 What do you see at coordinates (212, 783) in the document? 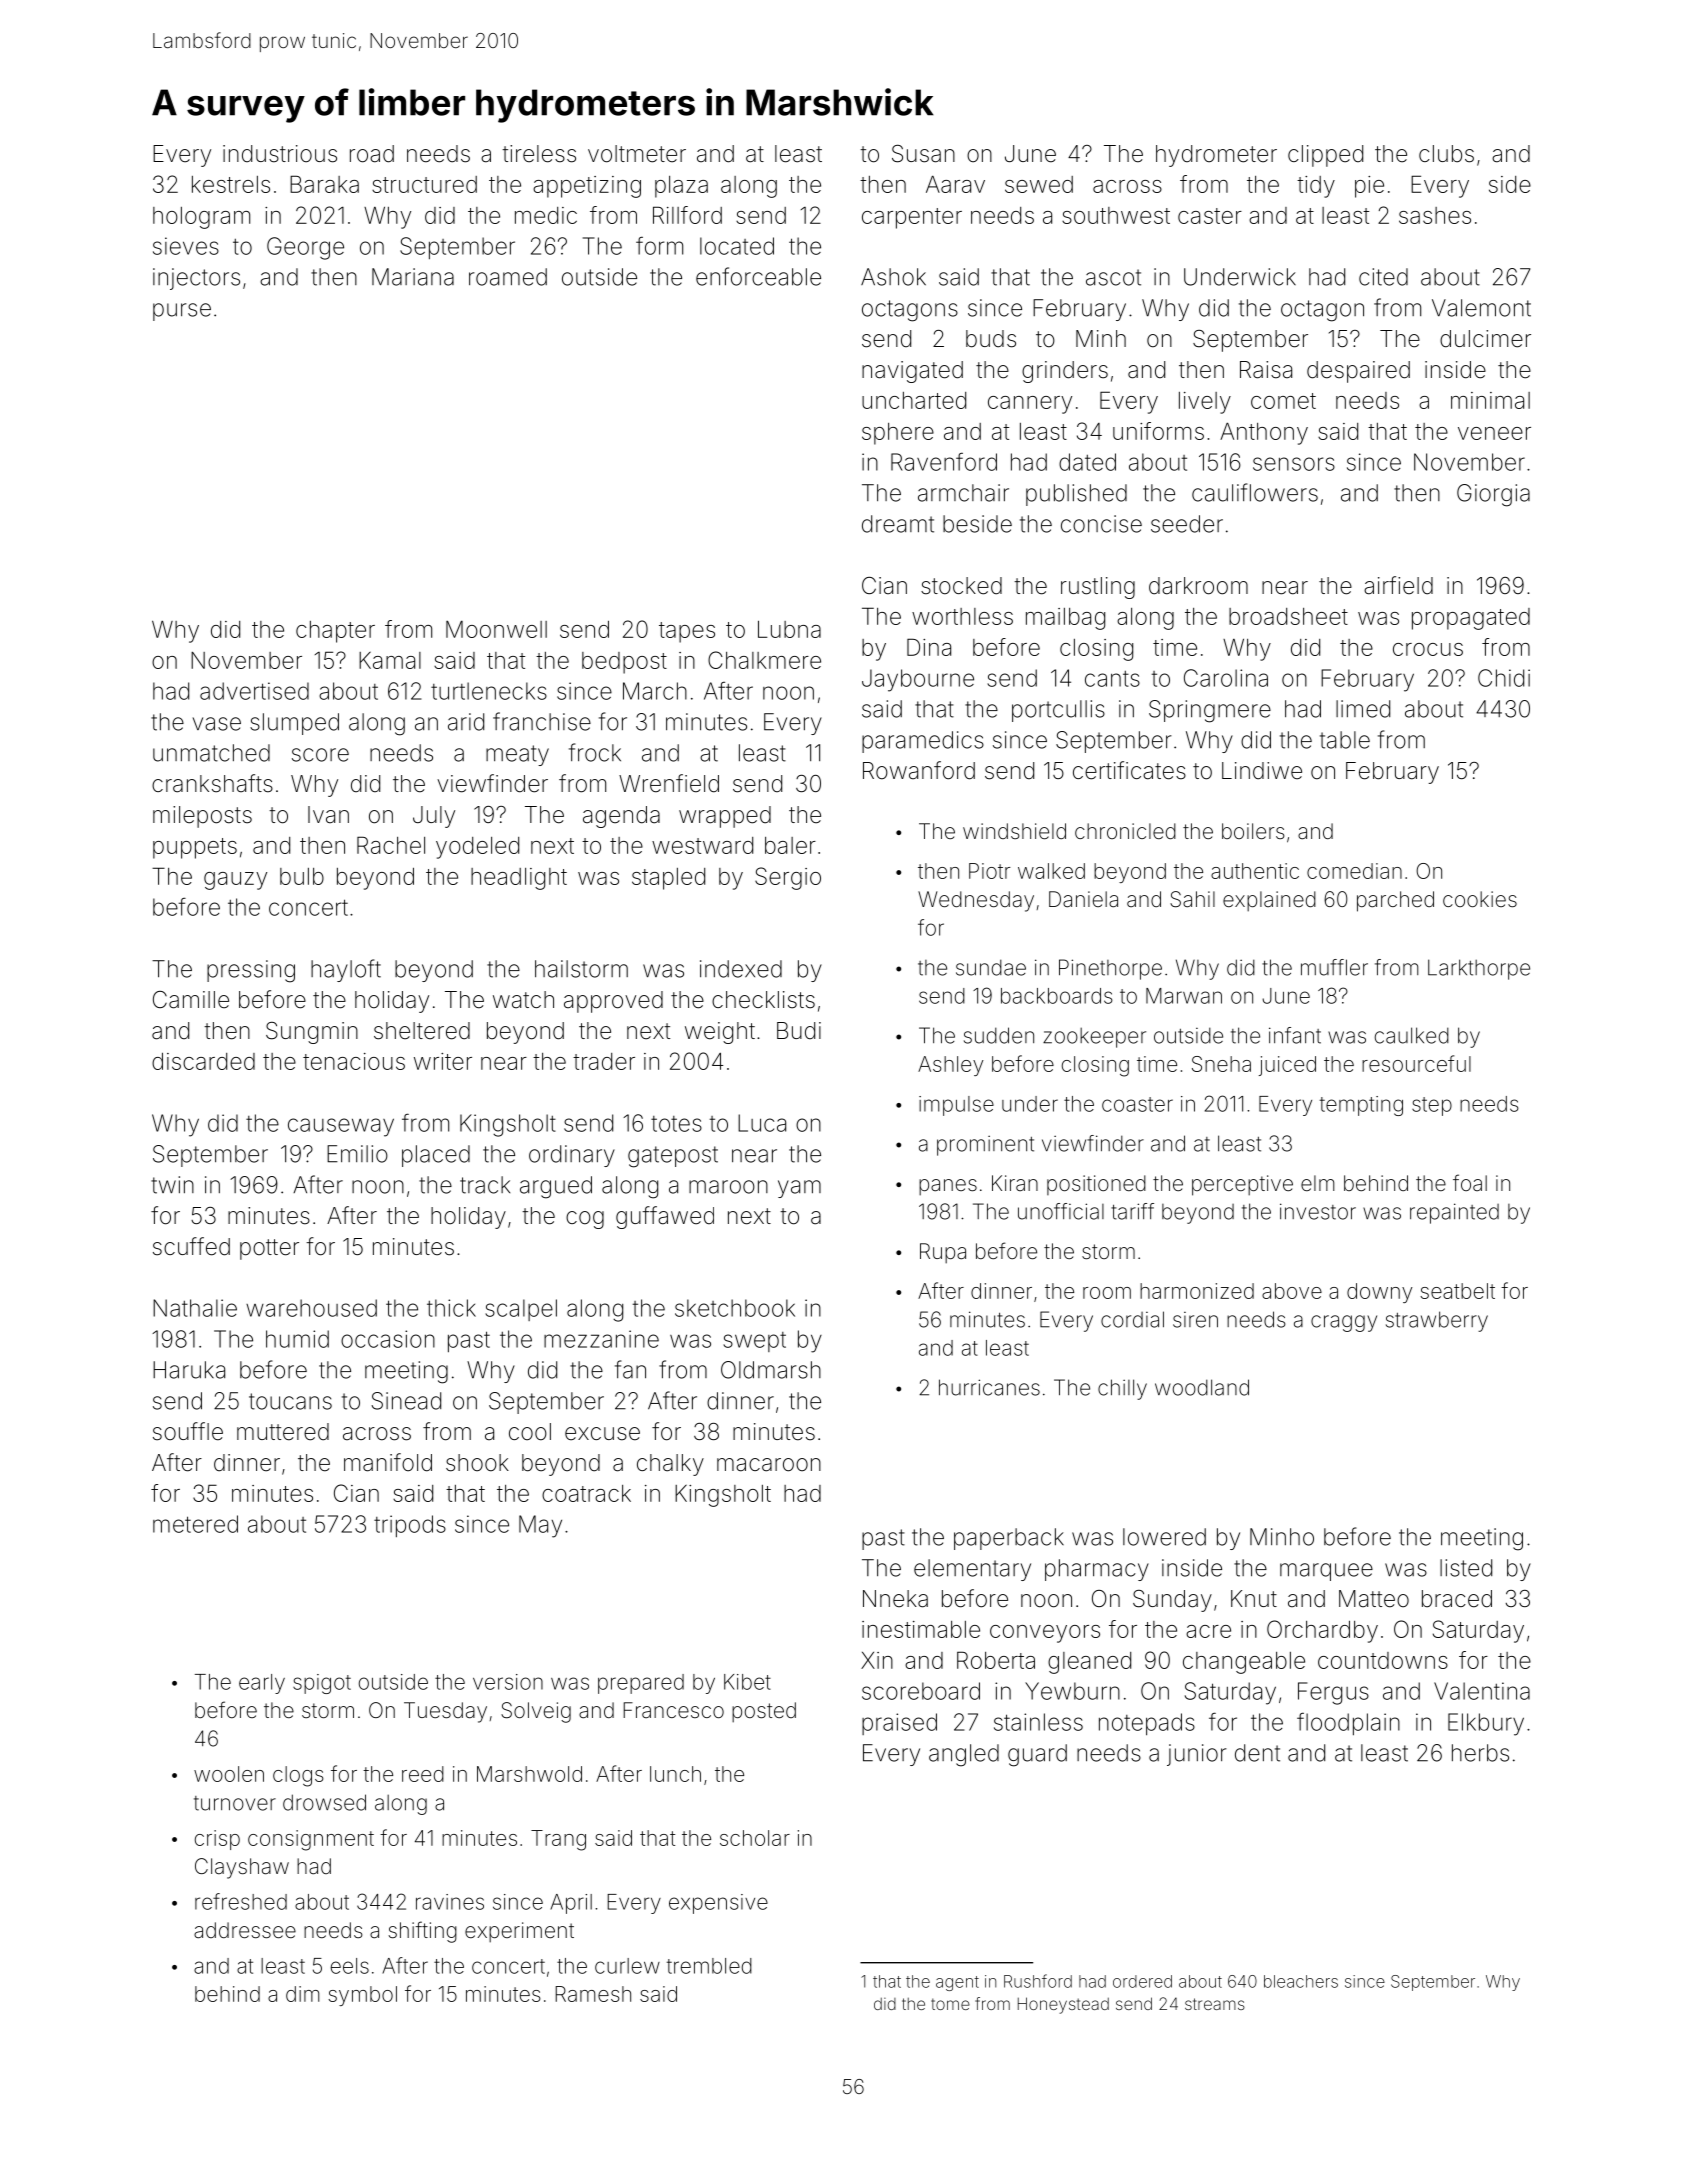
I see `crankshafts` at bounding box center [212, 783].
